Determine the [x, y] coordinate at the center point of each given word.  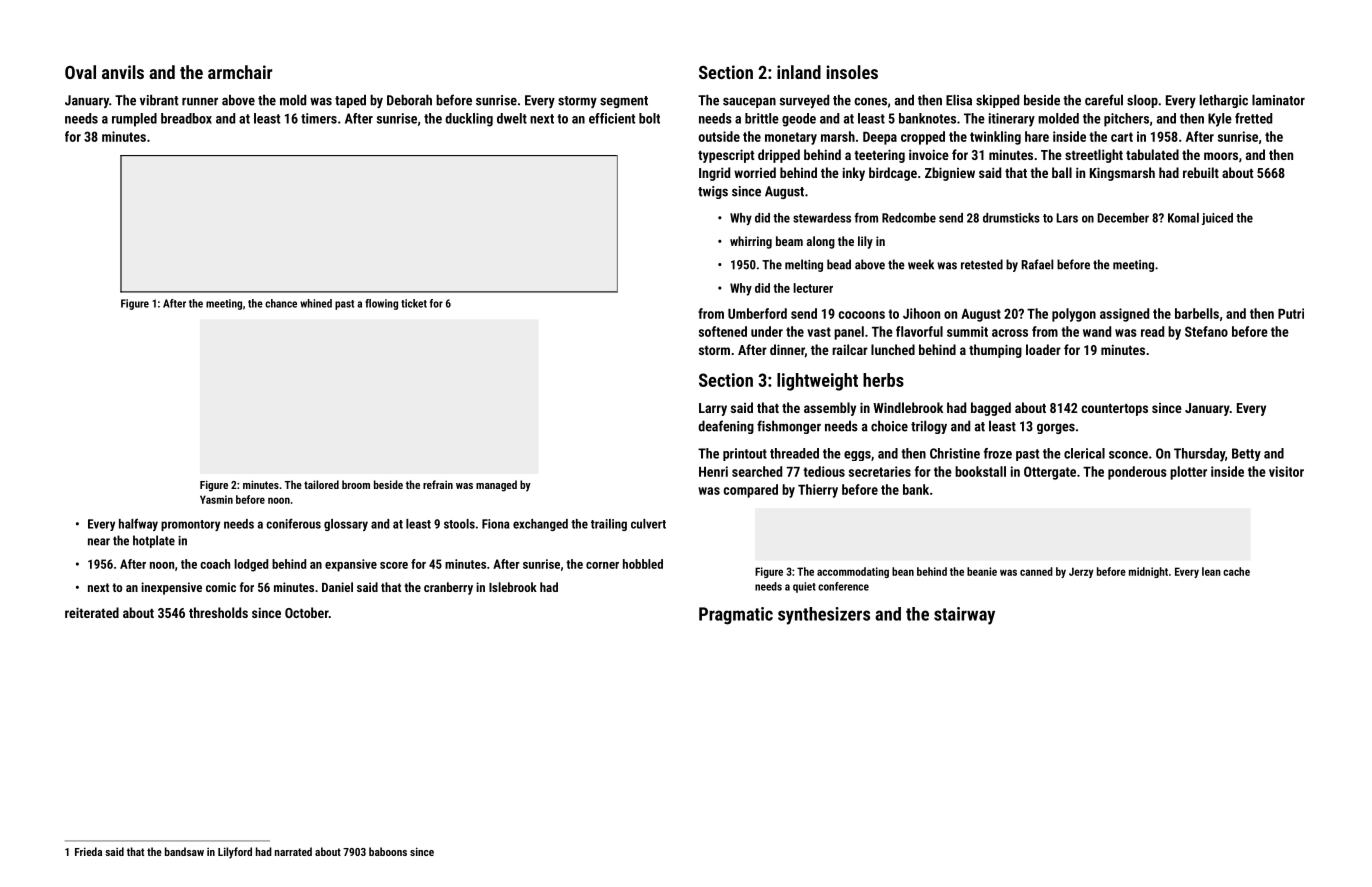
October [307, 612]
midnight [1148, 572]
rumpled [134, 120]
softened [723, 331]
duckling [469, 120]
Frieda [88, 851]
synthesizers [824, 616]
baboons [388, 851]
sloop [1142, 101]
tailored [321, 484]
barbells [1197, 313]
